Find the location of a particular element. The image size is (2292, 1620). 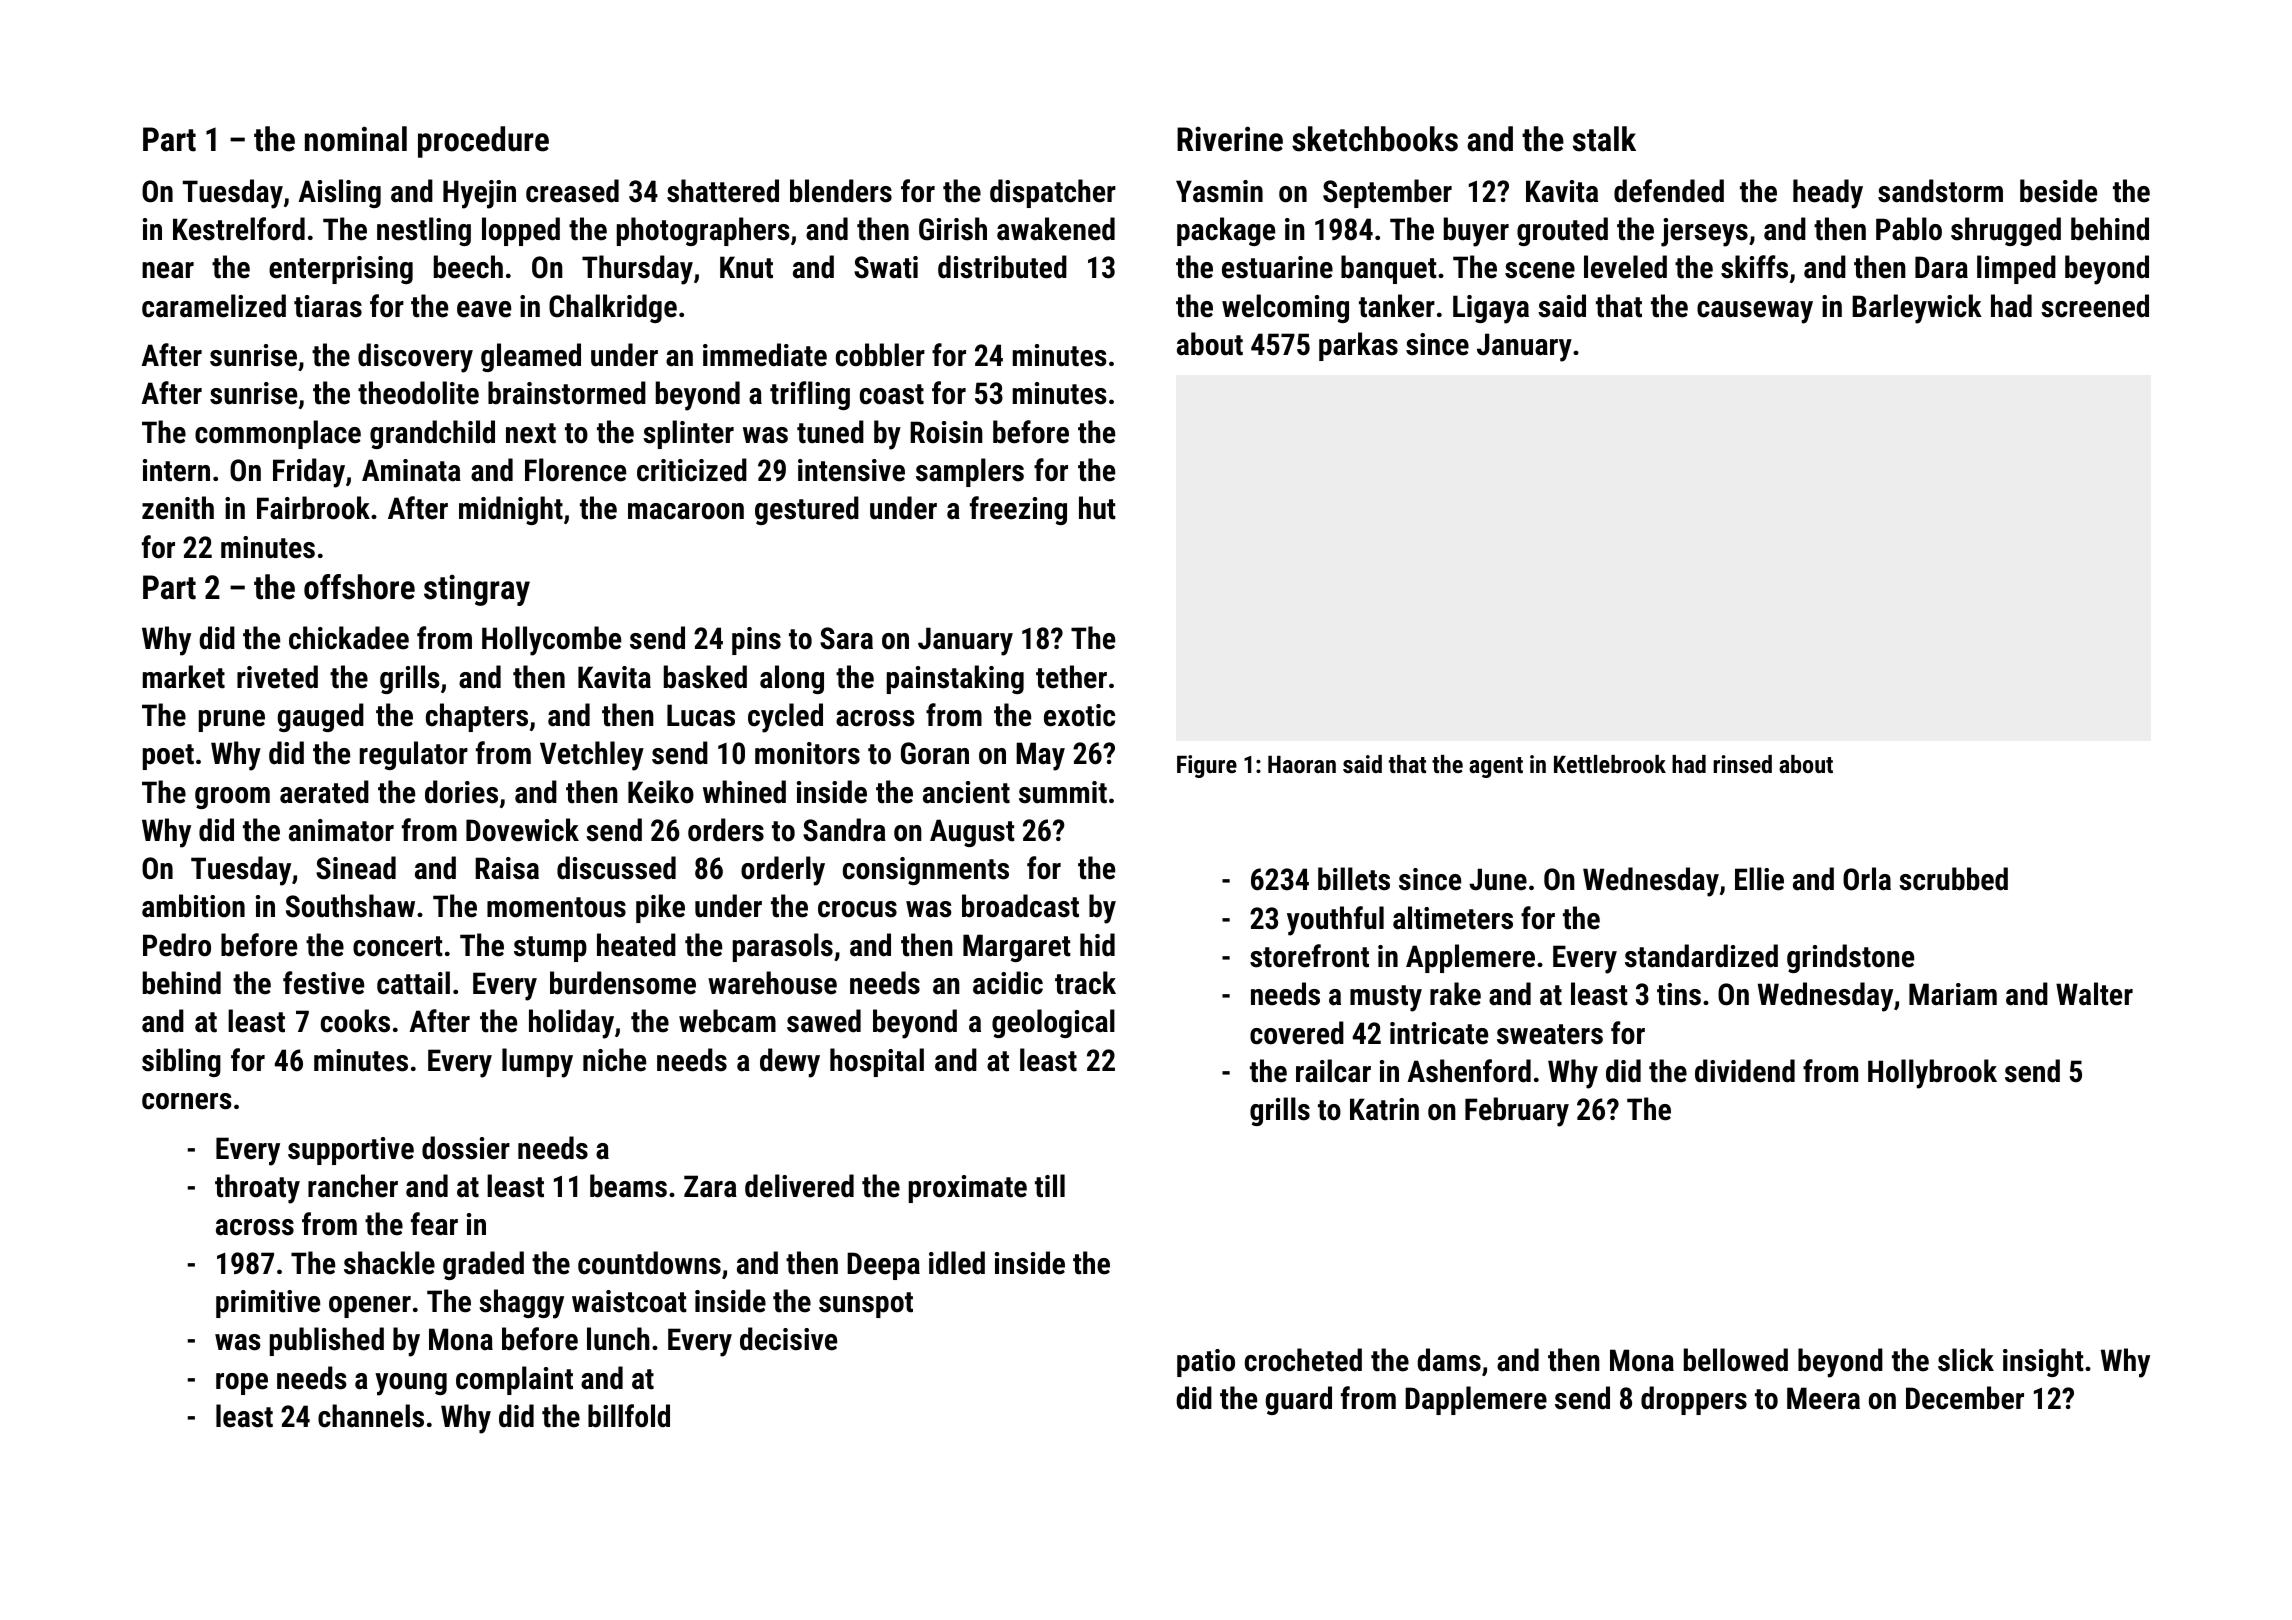

Barleywick is located at coordinates (1917, 309).
